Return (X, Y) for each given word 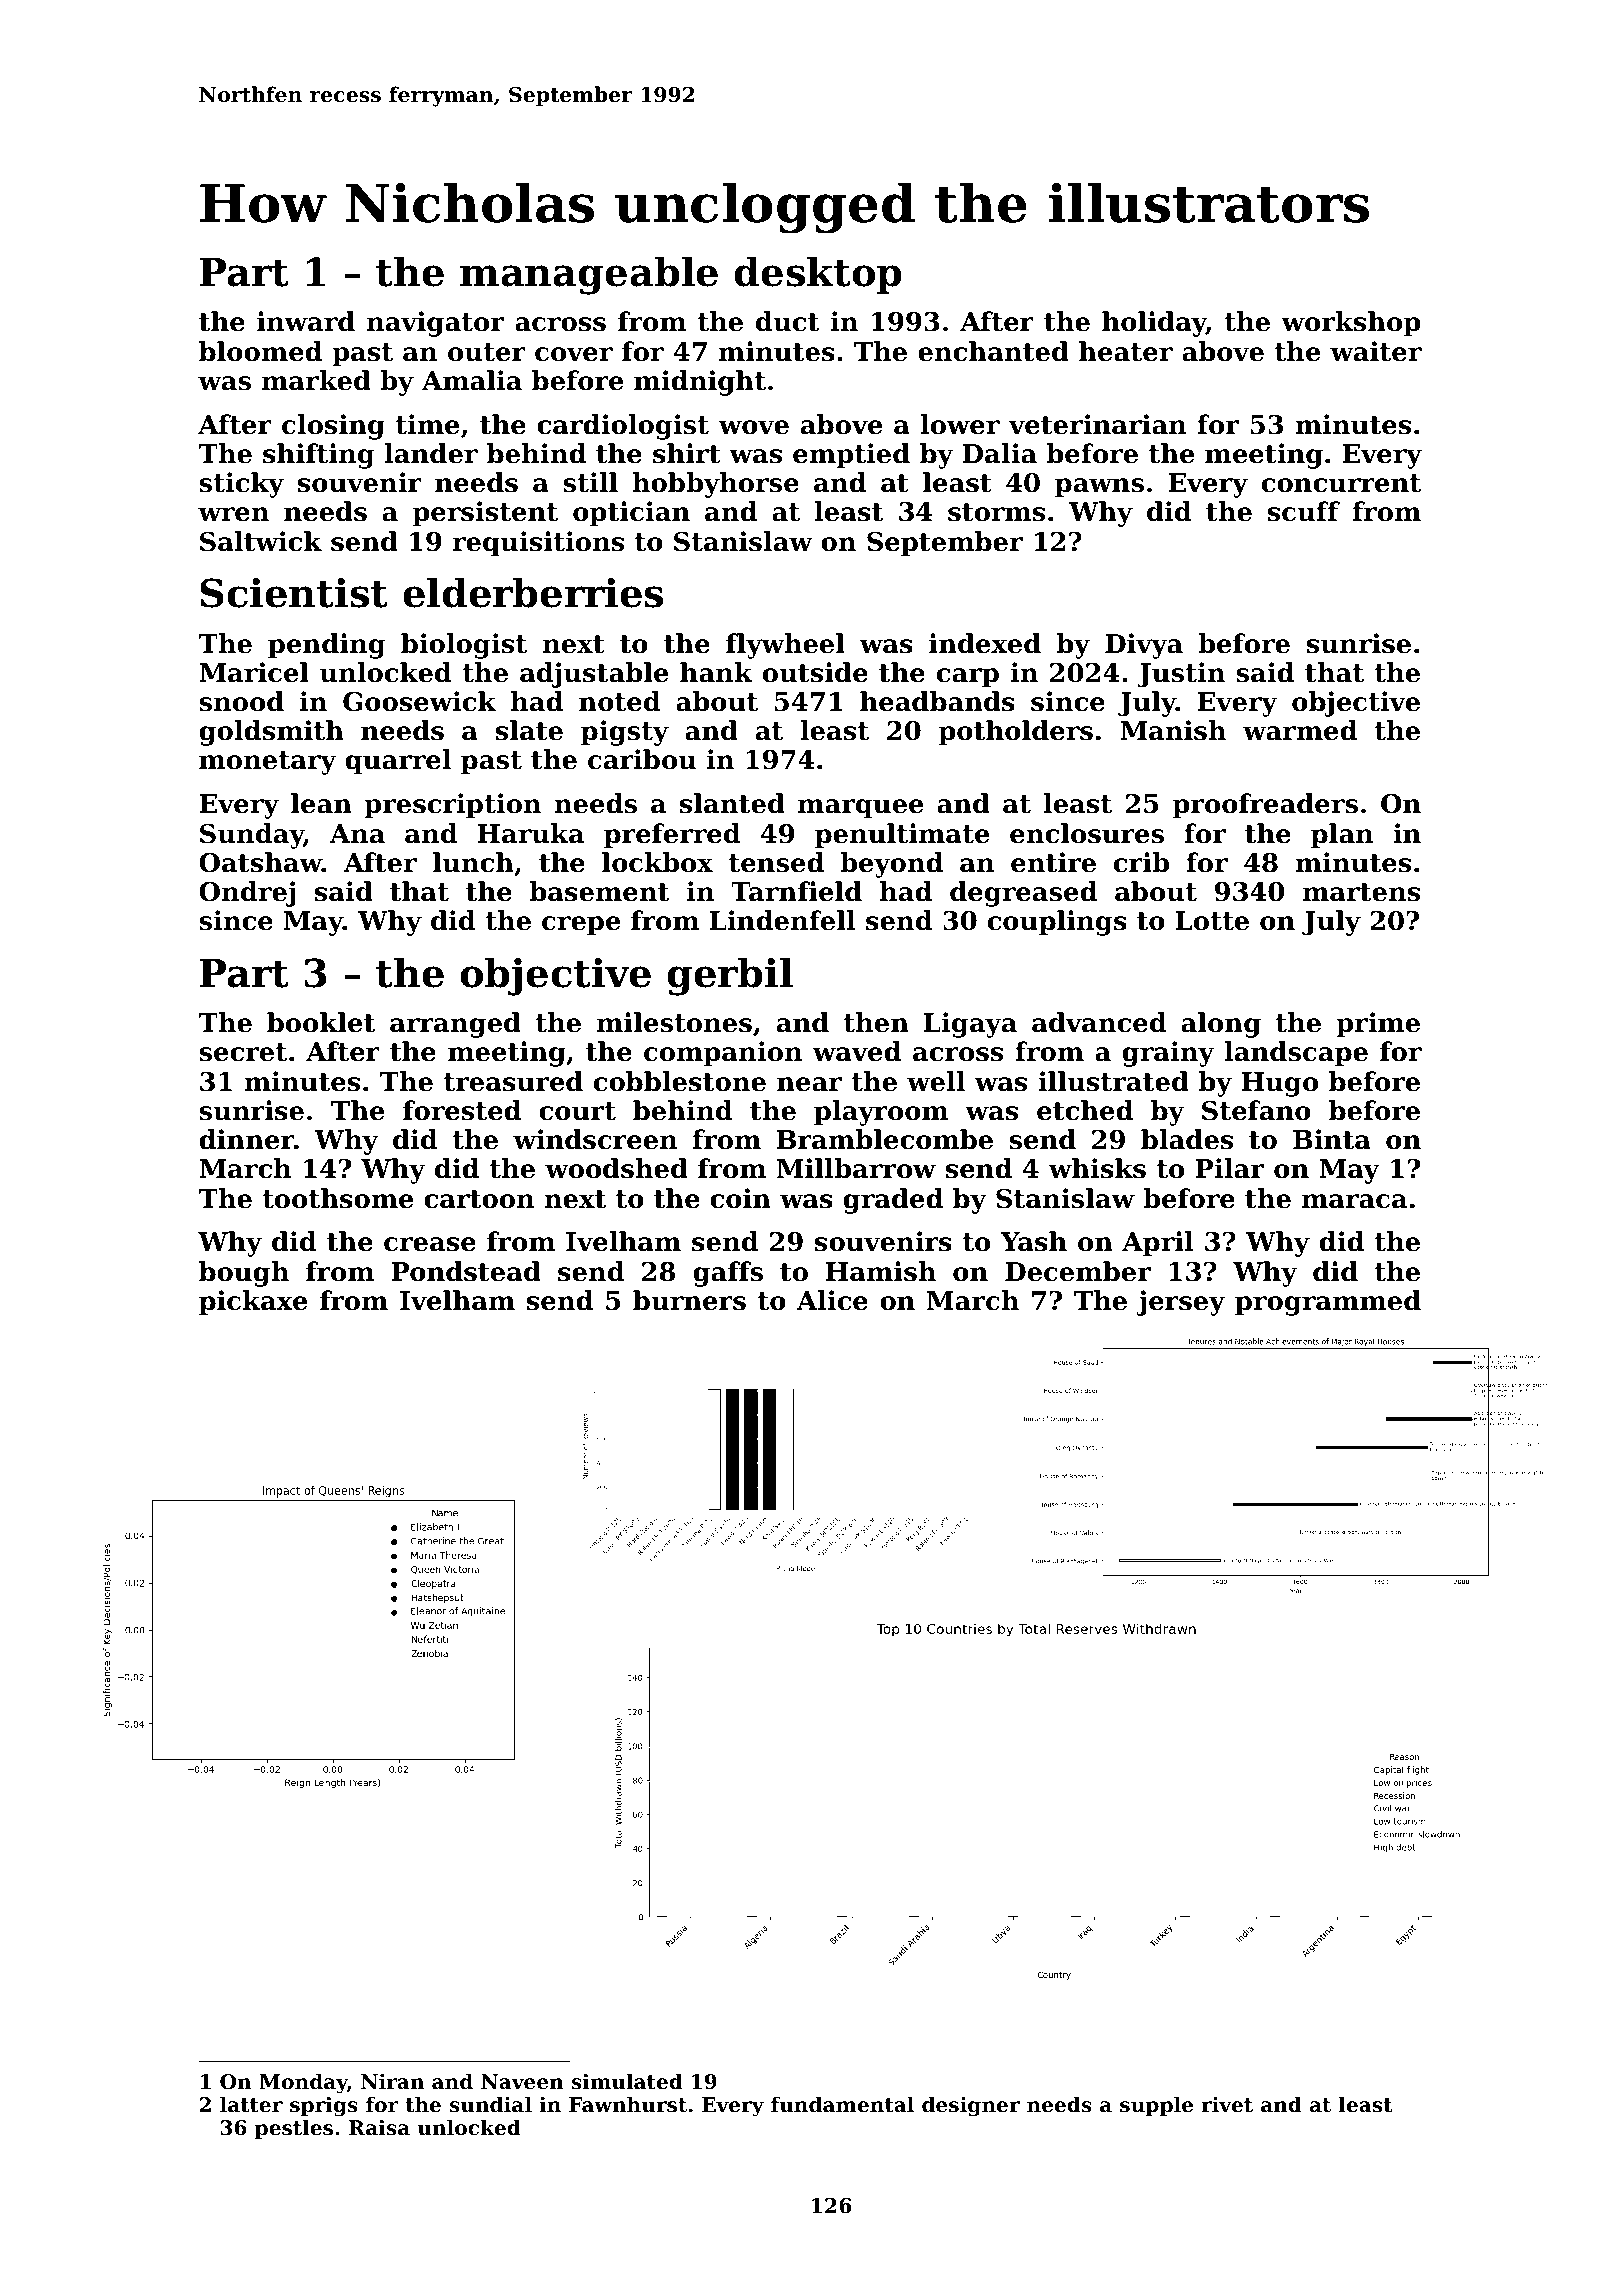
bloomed (260, 351)
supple (1156, 2106)
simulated (627, 2081)
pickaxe (253, 1303)
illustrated (1113, 1081)
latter (251, 2104)
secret (243, 1052)
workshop (1351, 324)
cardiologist (623, 427)
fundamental (842, 2104)
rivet (1227, 2104)
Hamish (881, 1271)
